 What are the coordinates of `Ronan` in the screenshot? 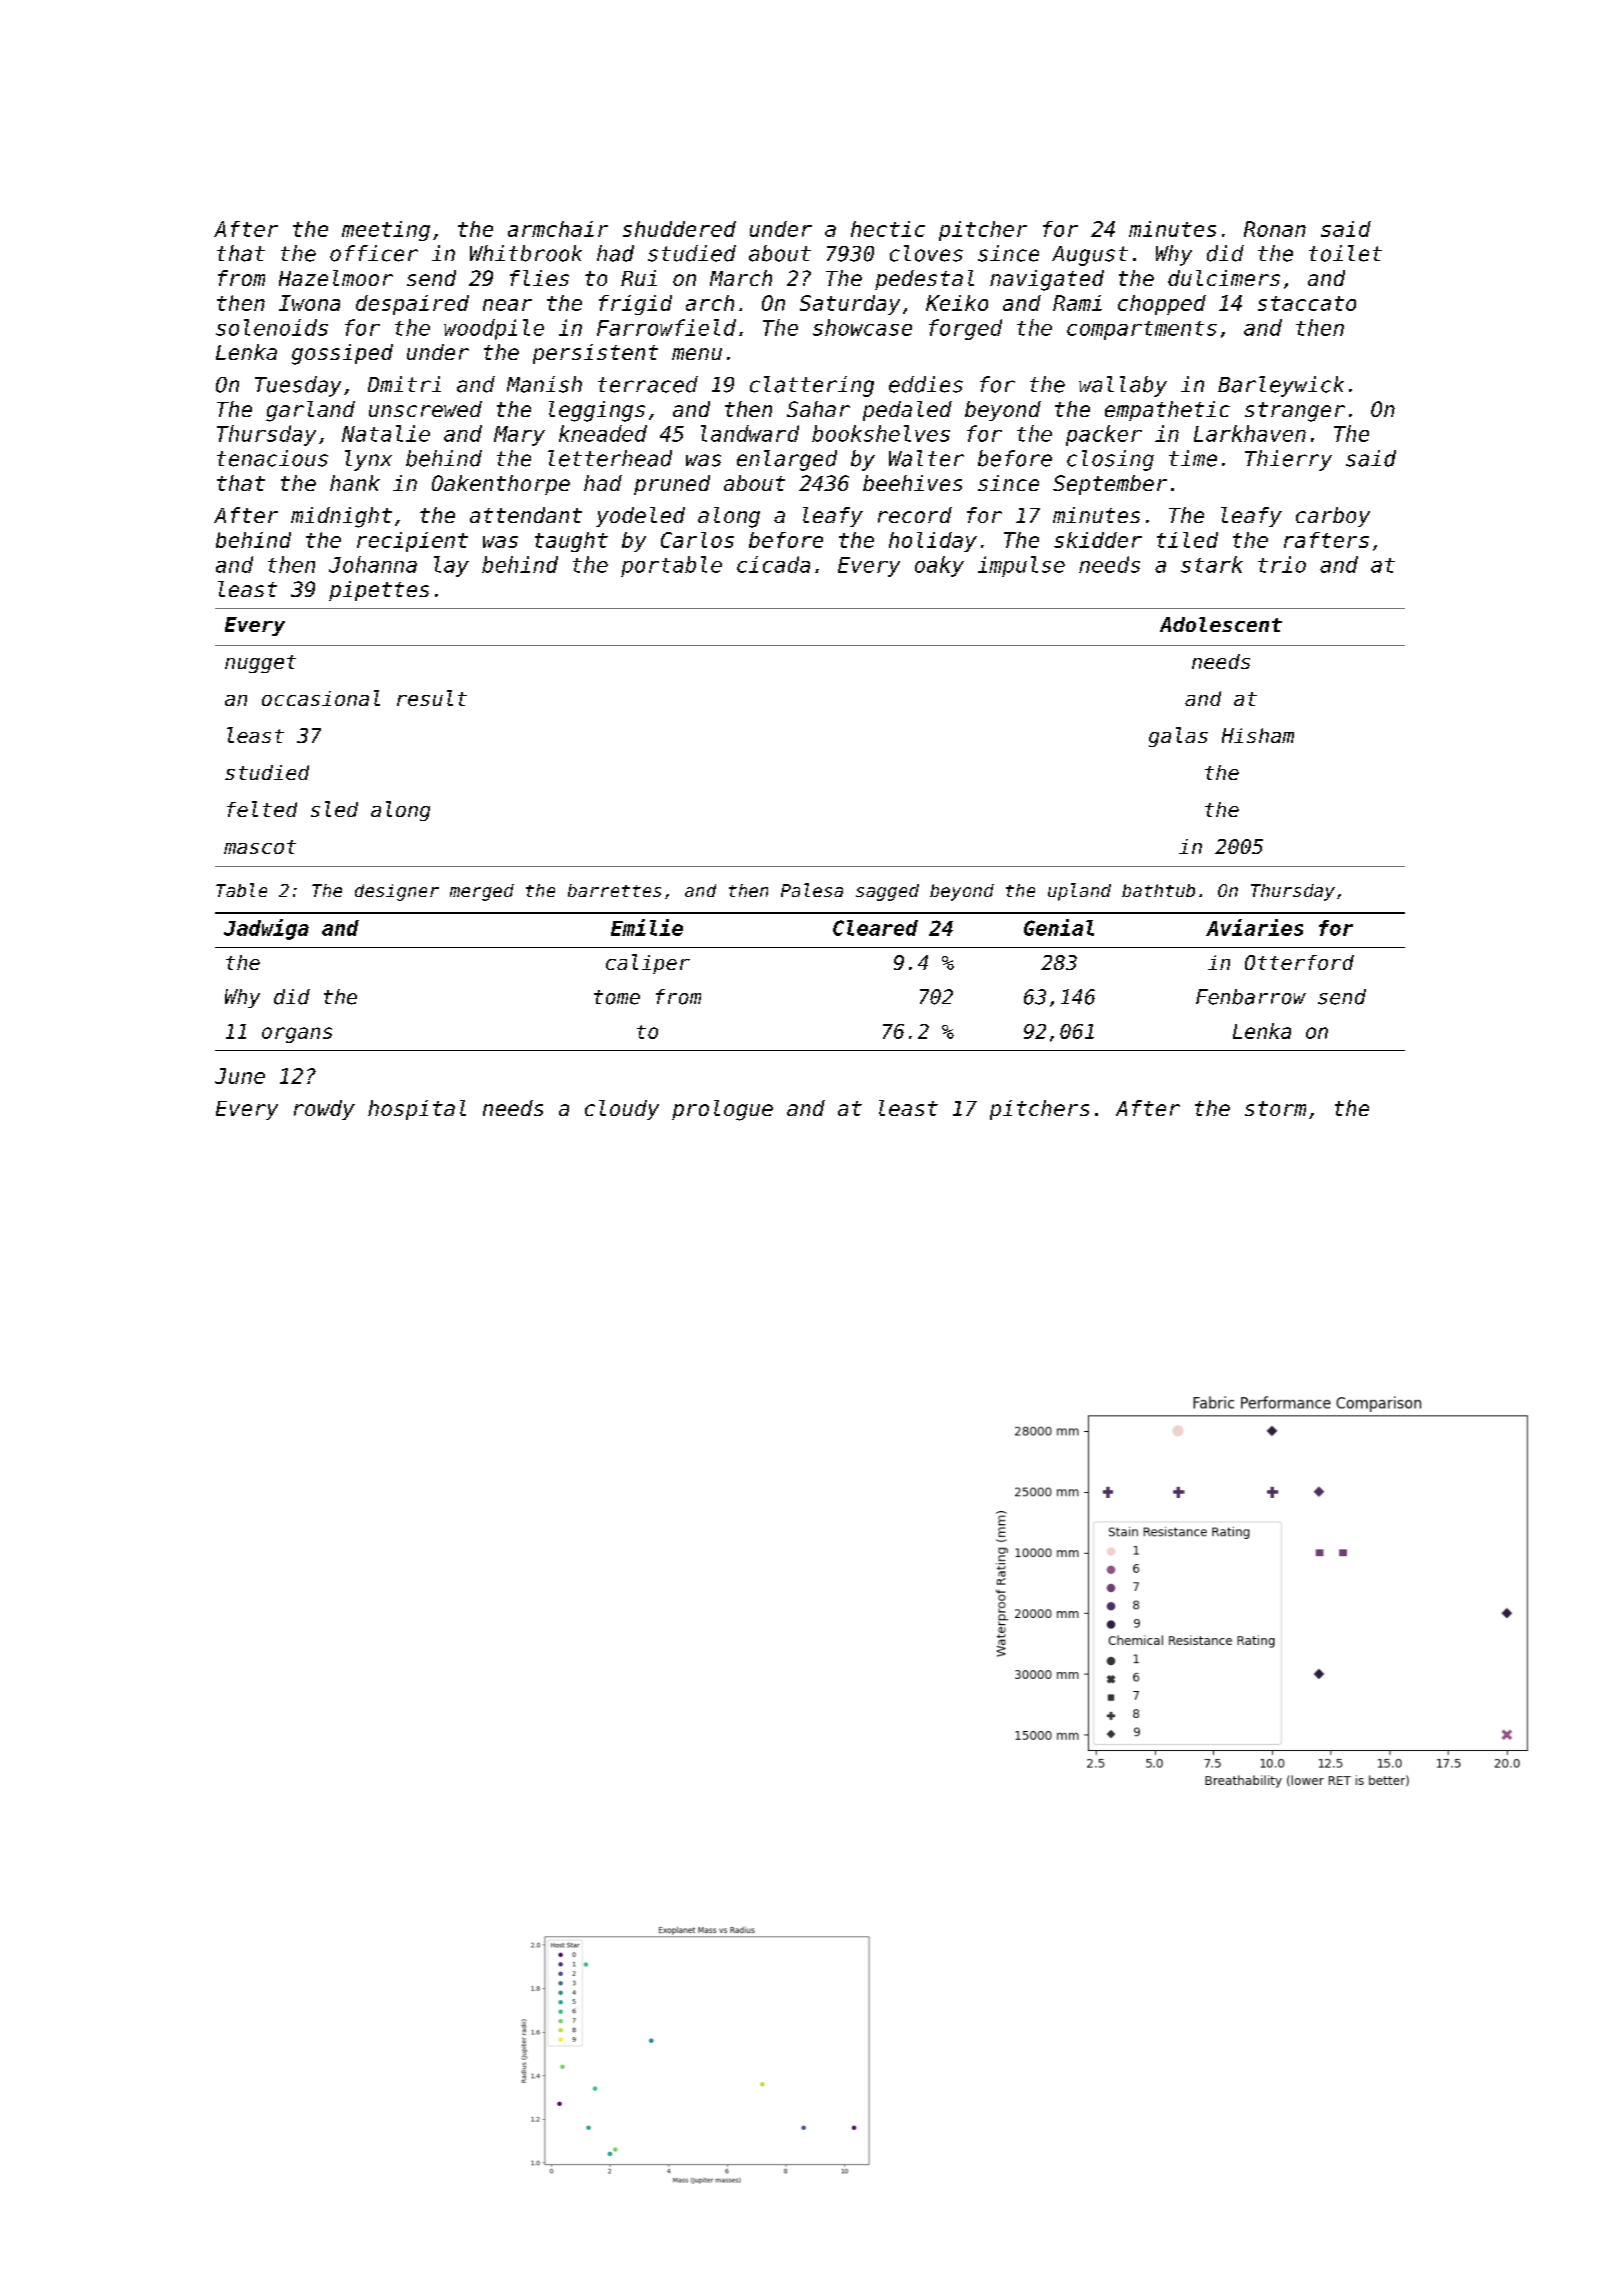 It's located at (1275, 229).
